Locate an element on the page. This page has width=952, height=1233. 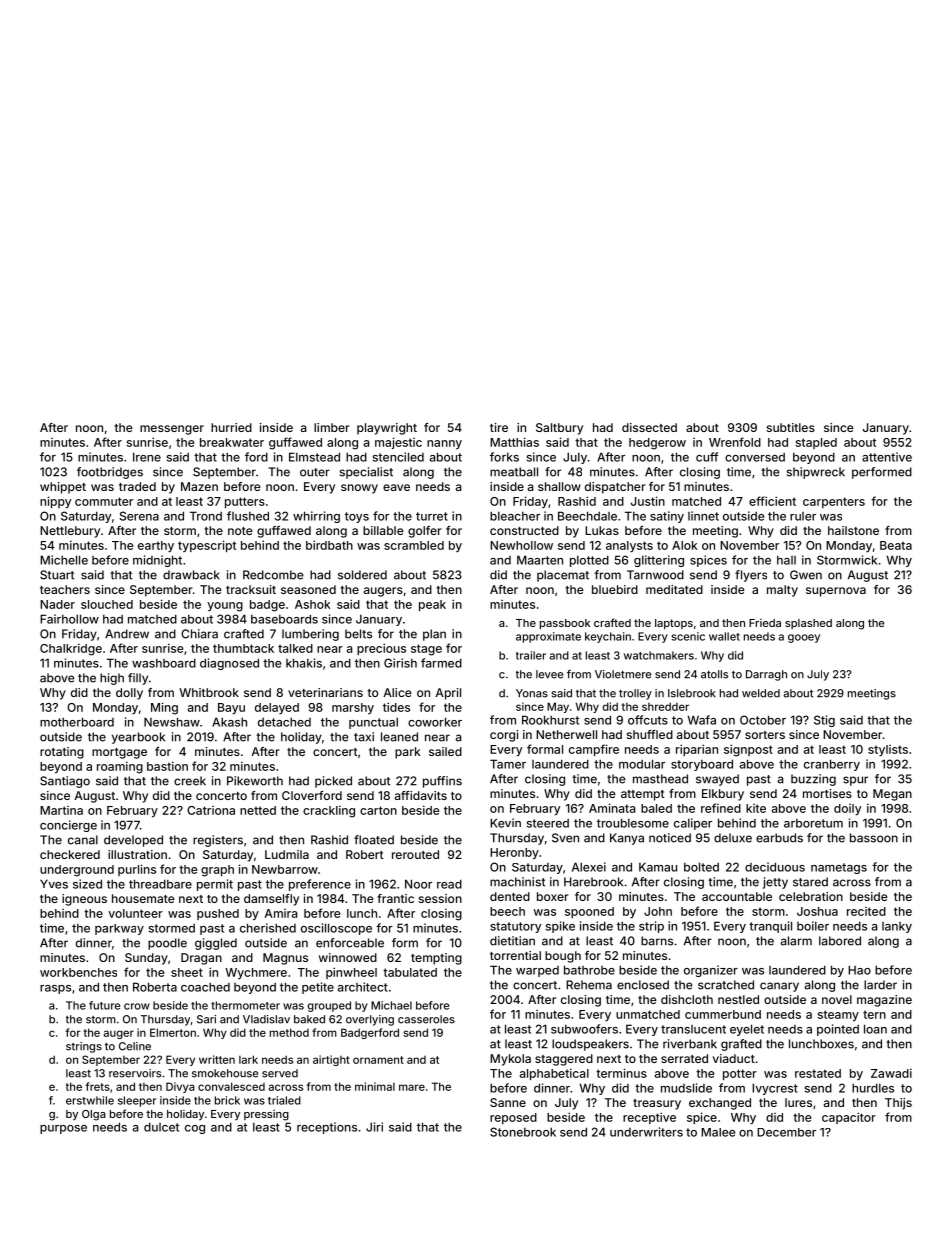
plan is located at coordinates (434, 635).
